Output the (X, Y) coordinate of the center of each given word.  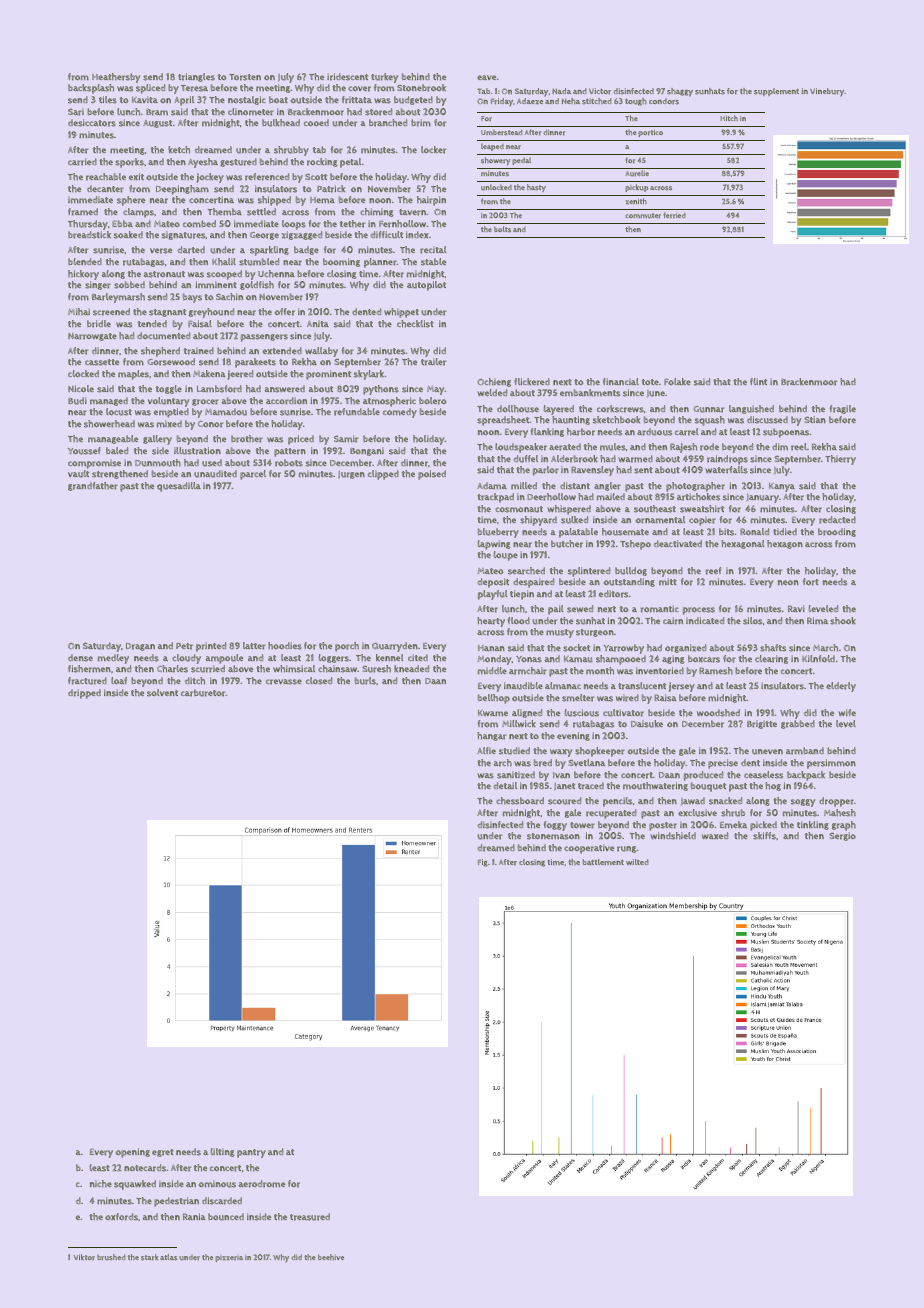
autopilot (426, 286)
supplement (776, 92)
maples (133, 375)
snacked (725, 801)
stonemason (553, 836)
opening (133, 1153)
